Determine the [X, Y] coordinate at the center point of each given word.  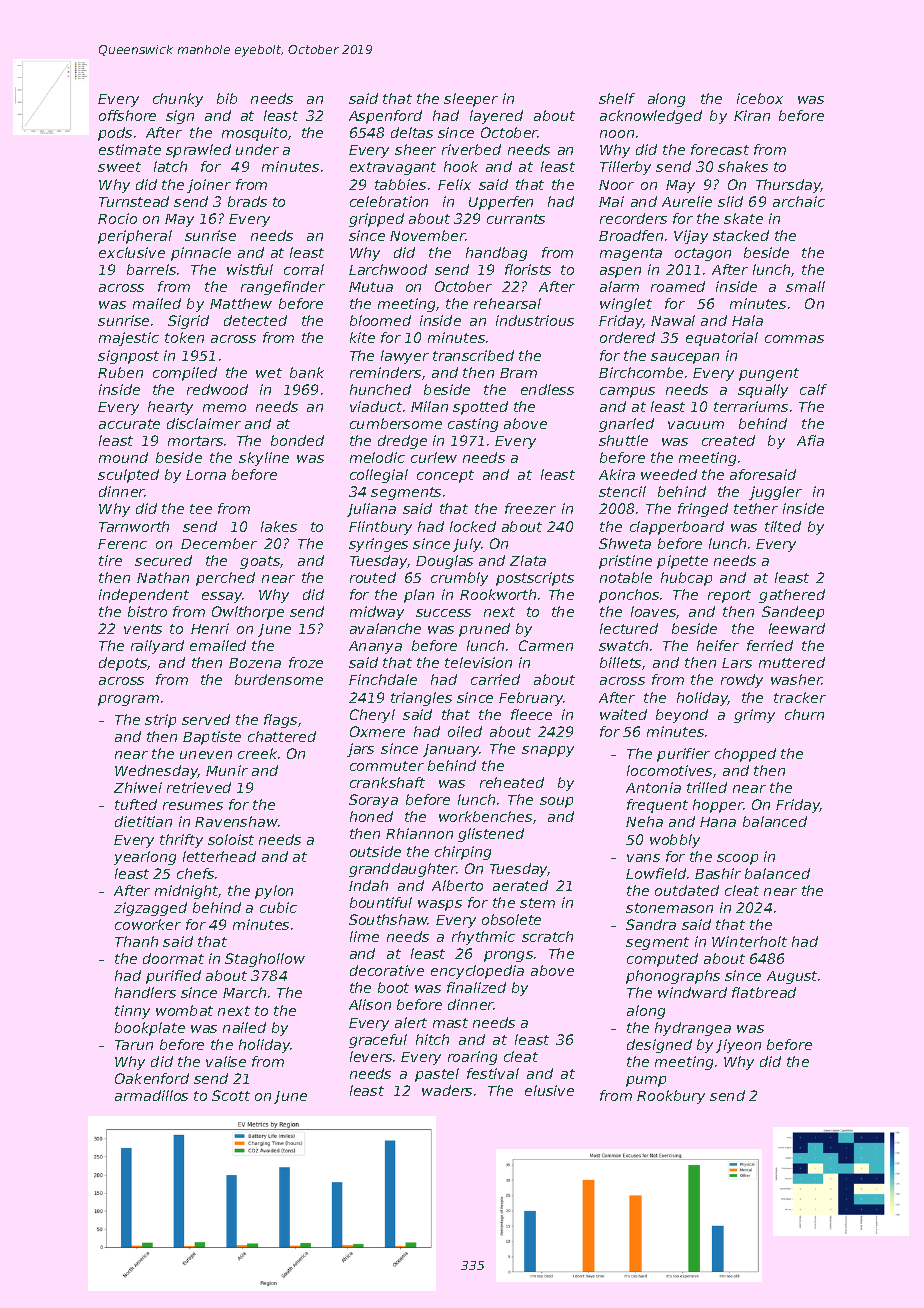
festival [493, 1073]
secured [163, 560]
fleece [531, 714]
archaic [799, 201]
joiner [209, 186]
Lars [737, 663]
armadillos [151, 1095]
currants [516, 219]
